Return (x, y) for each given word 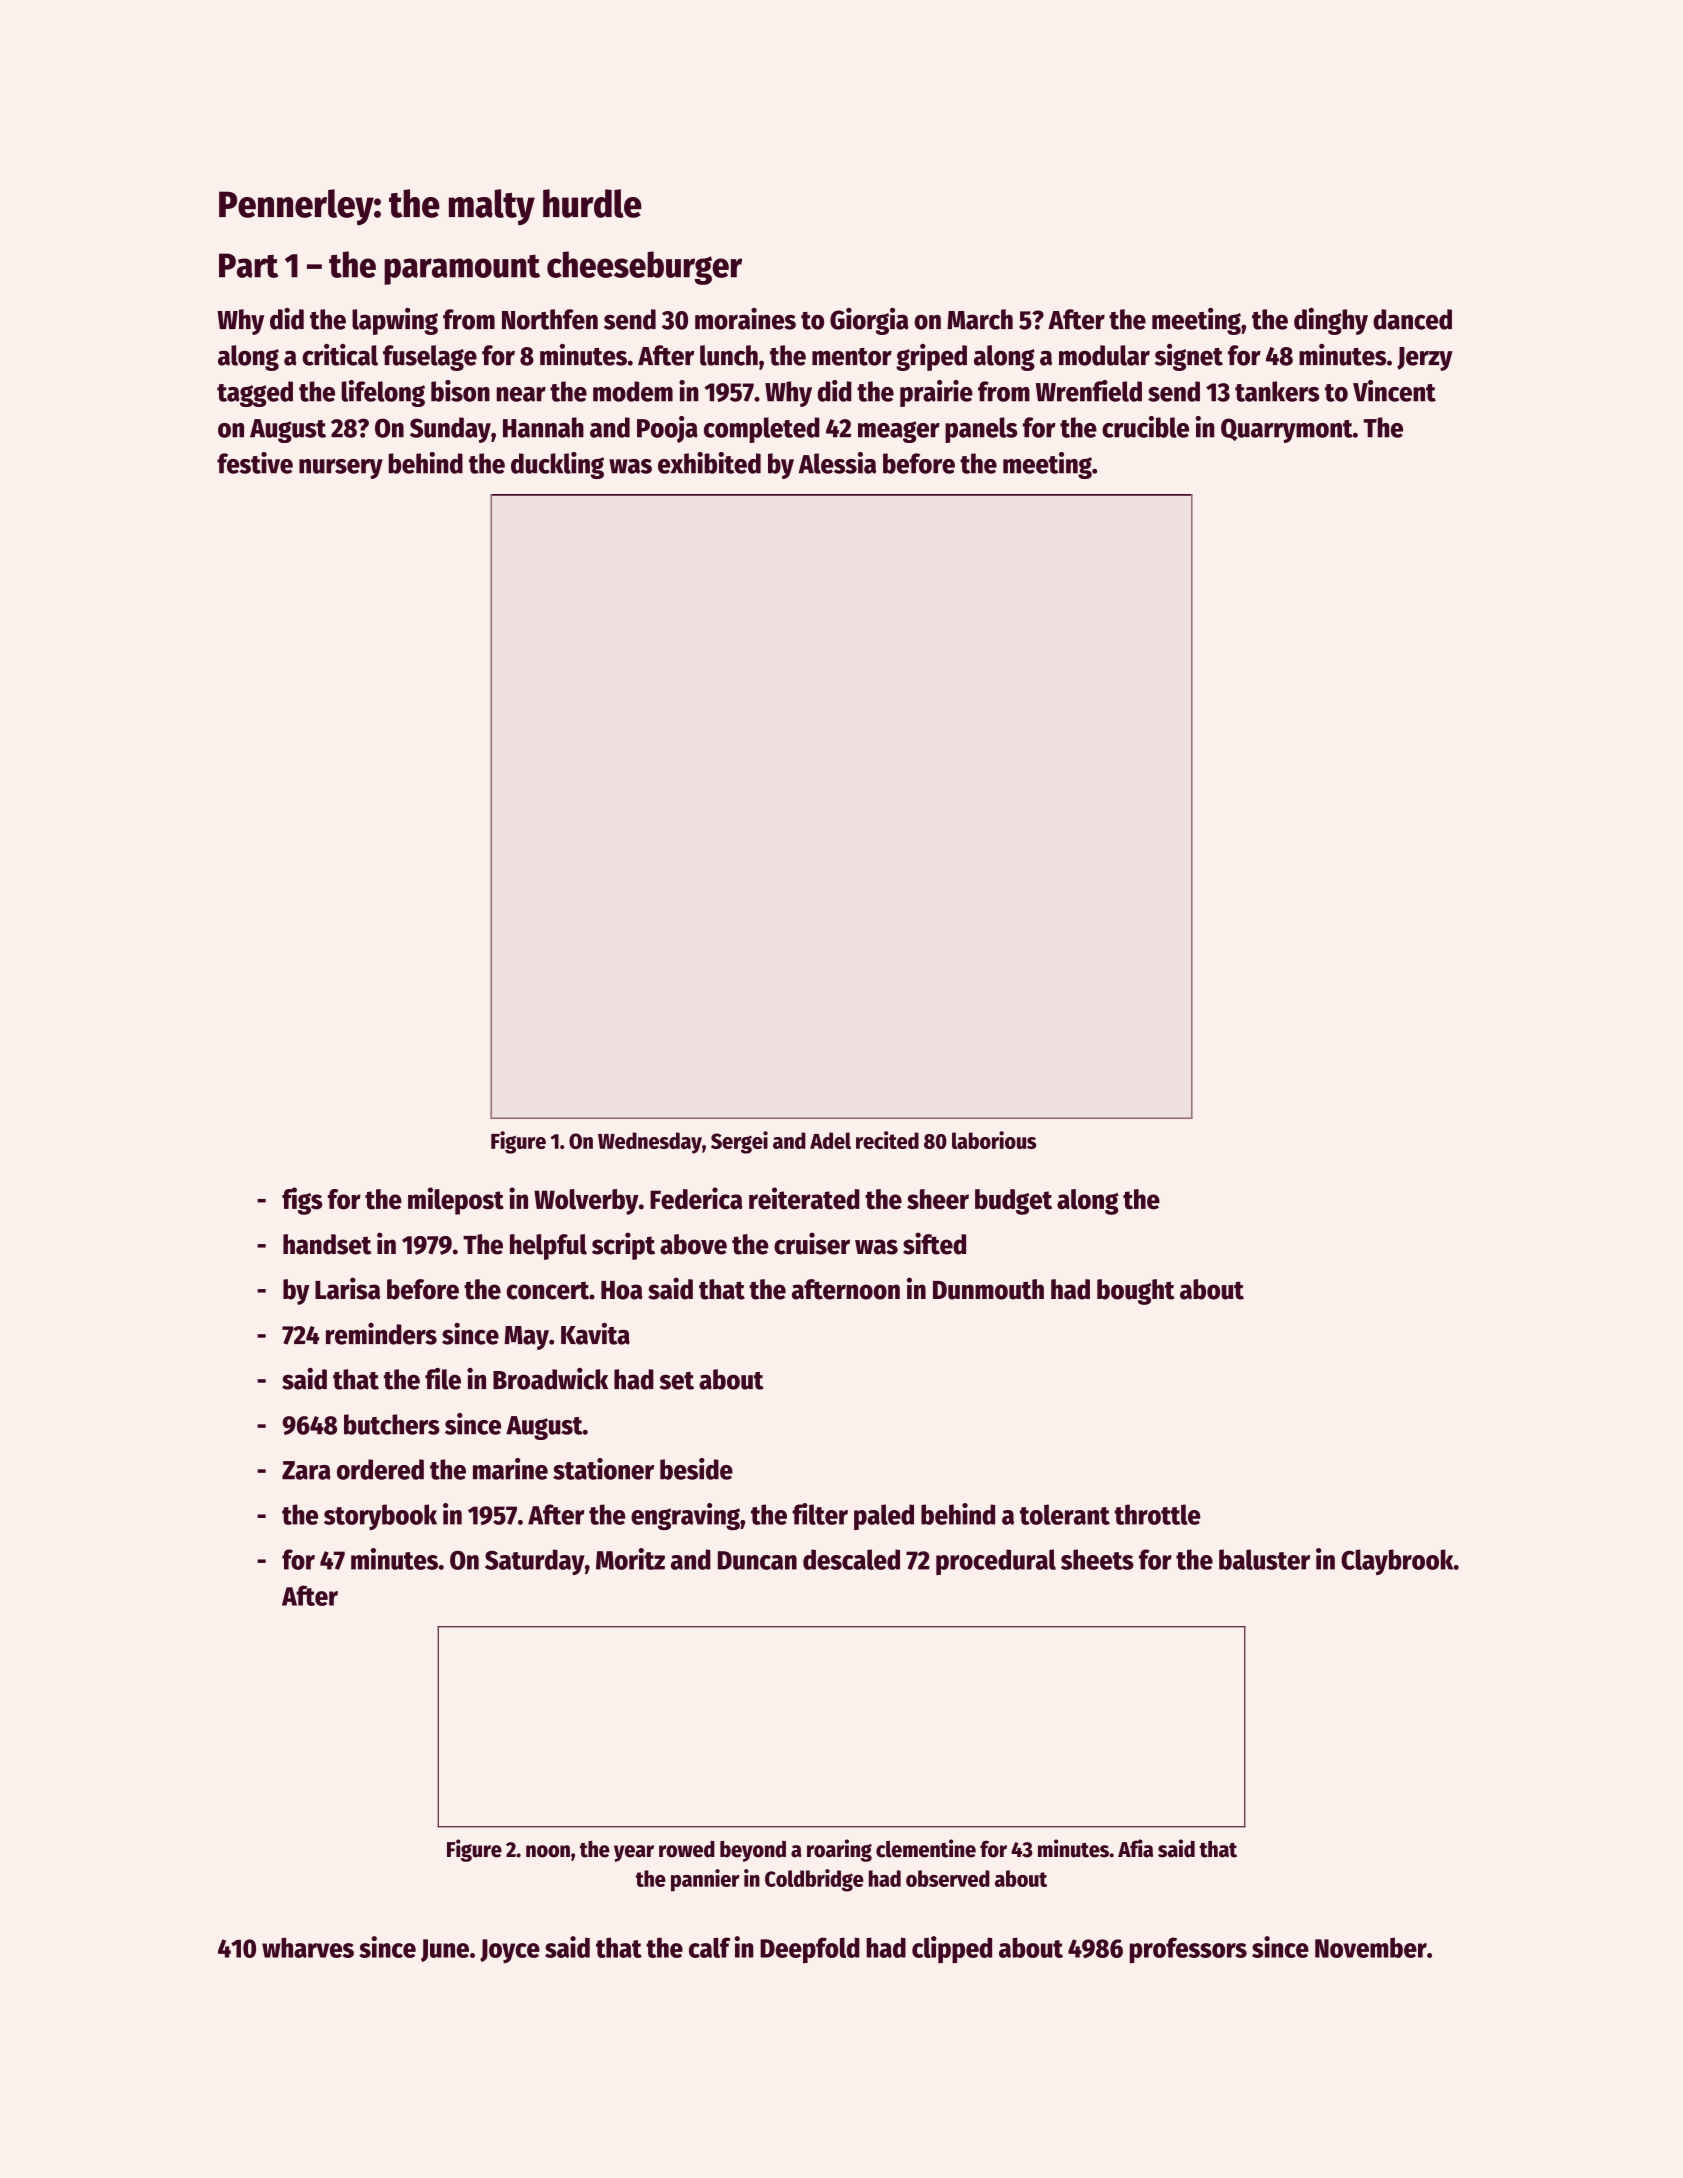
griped (931, 357)
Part (248, 265)
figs (302, 1201)
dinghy (1331, 321)
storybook (380, 1517)
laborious (994, 1140)
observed (948, 1878)
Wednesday (650, 1143)
